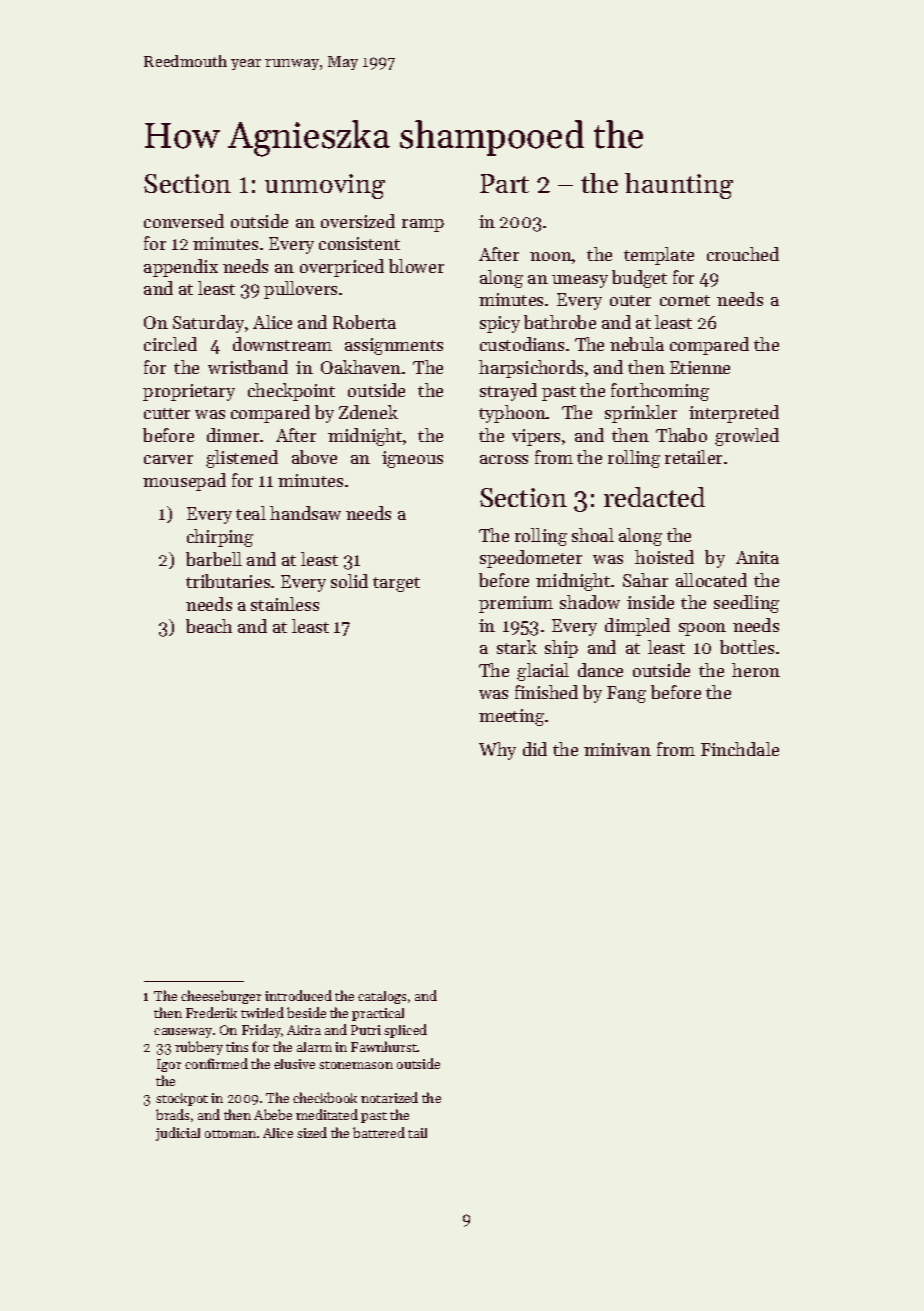  Describe the element at coordinates (184, 221) in the image. I see `conversed` at that location.
